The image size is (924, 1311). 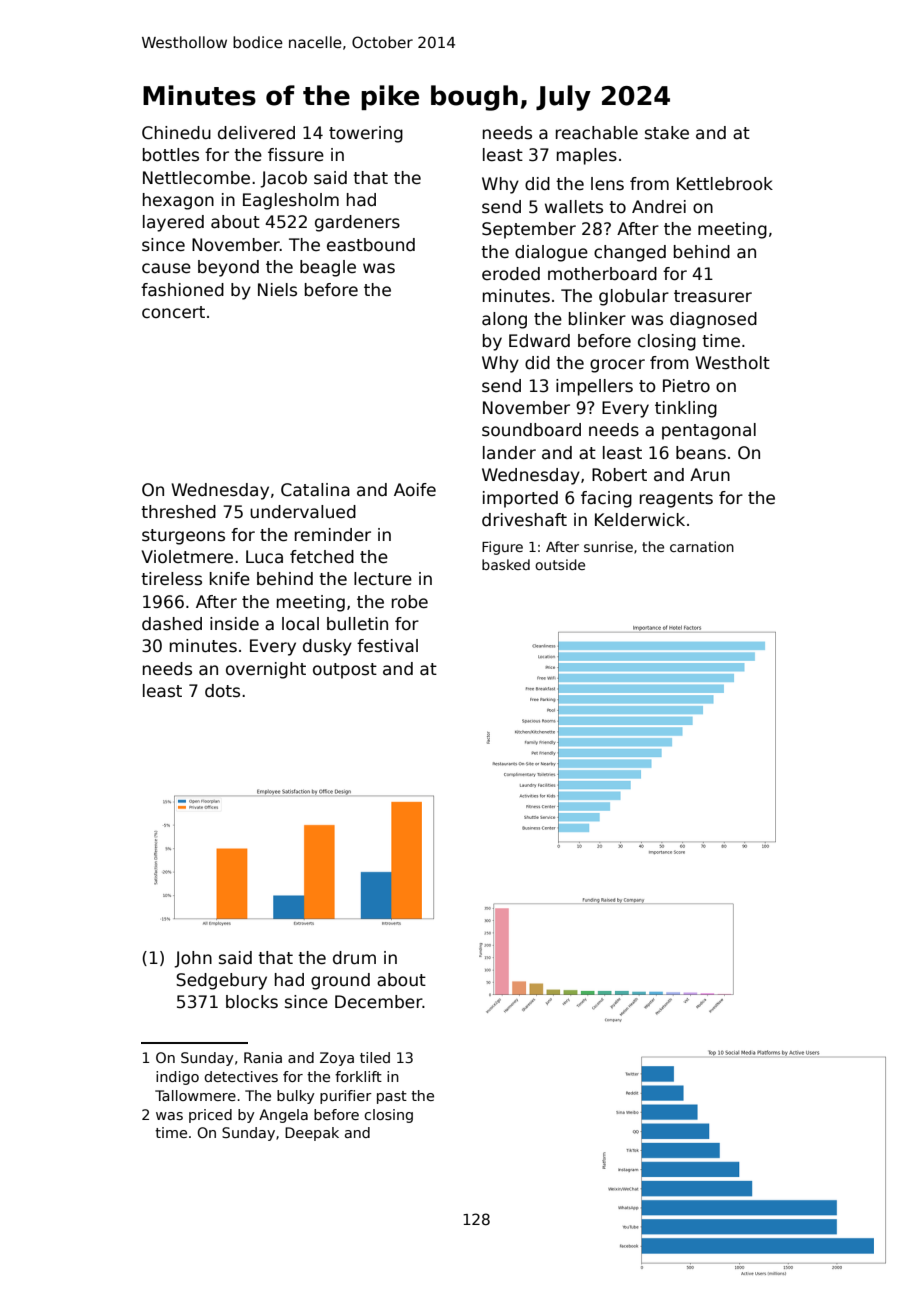 What do you see at coordinates (354, 958) in the document?
I see `drum` at bounding box center [354, 958].
